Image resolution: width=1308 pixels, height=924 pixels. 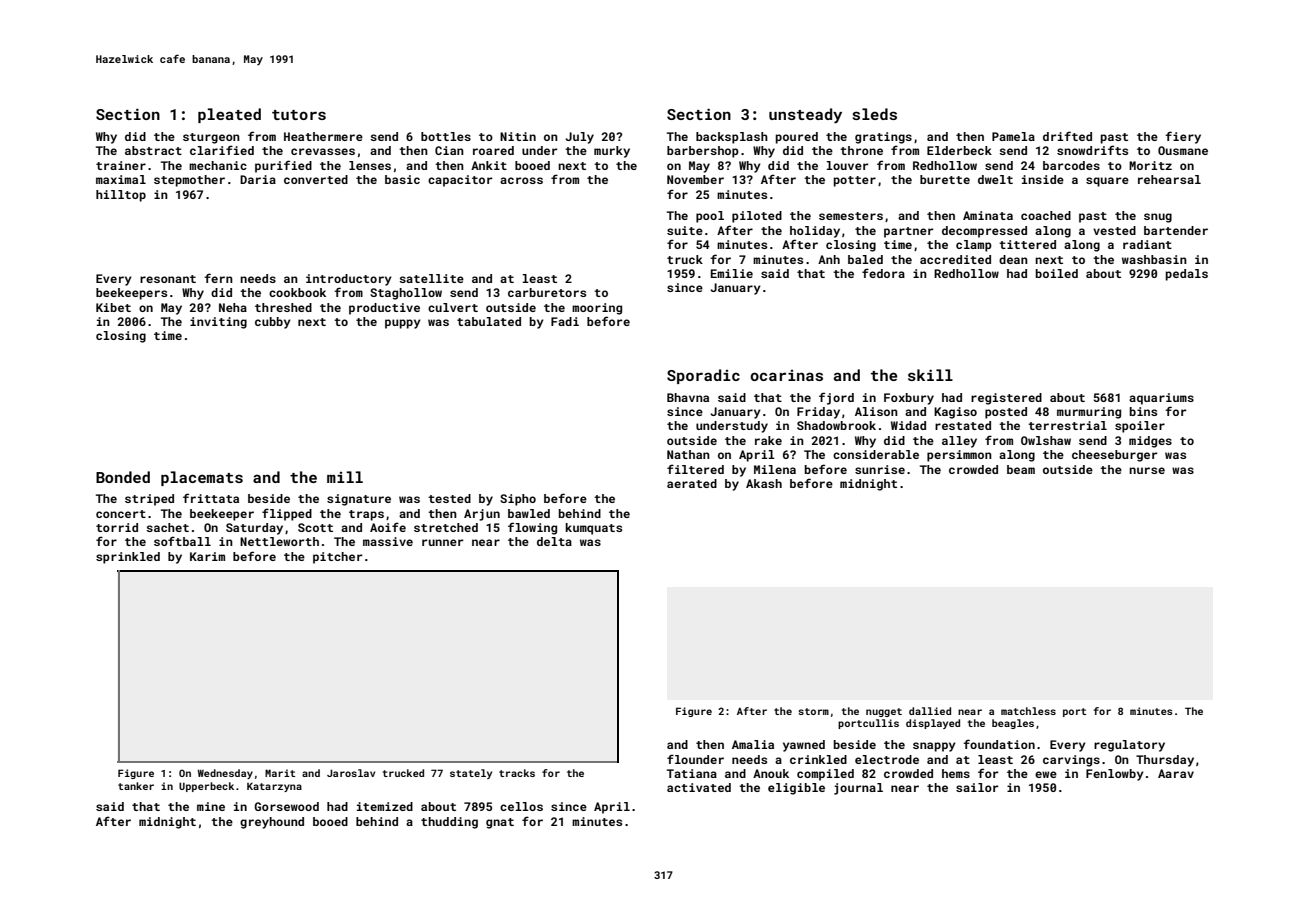 I want to click on pitcher, so click(x=337, y=558).
